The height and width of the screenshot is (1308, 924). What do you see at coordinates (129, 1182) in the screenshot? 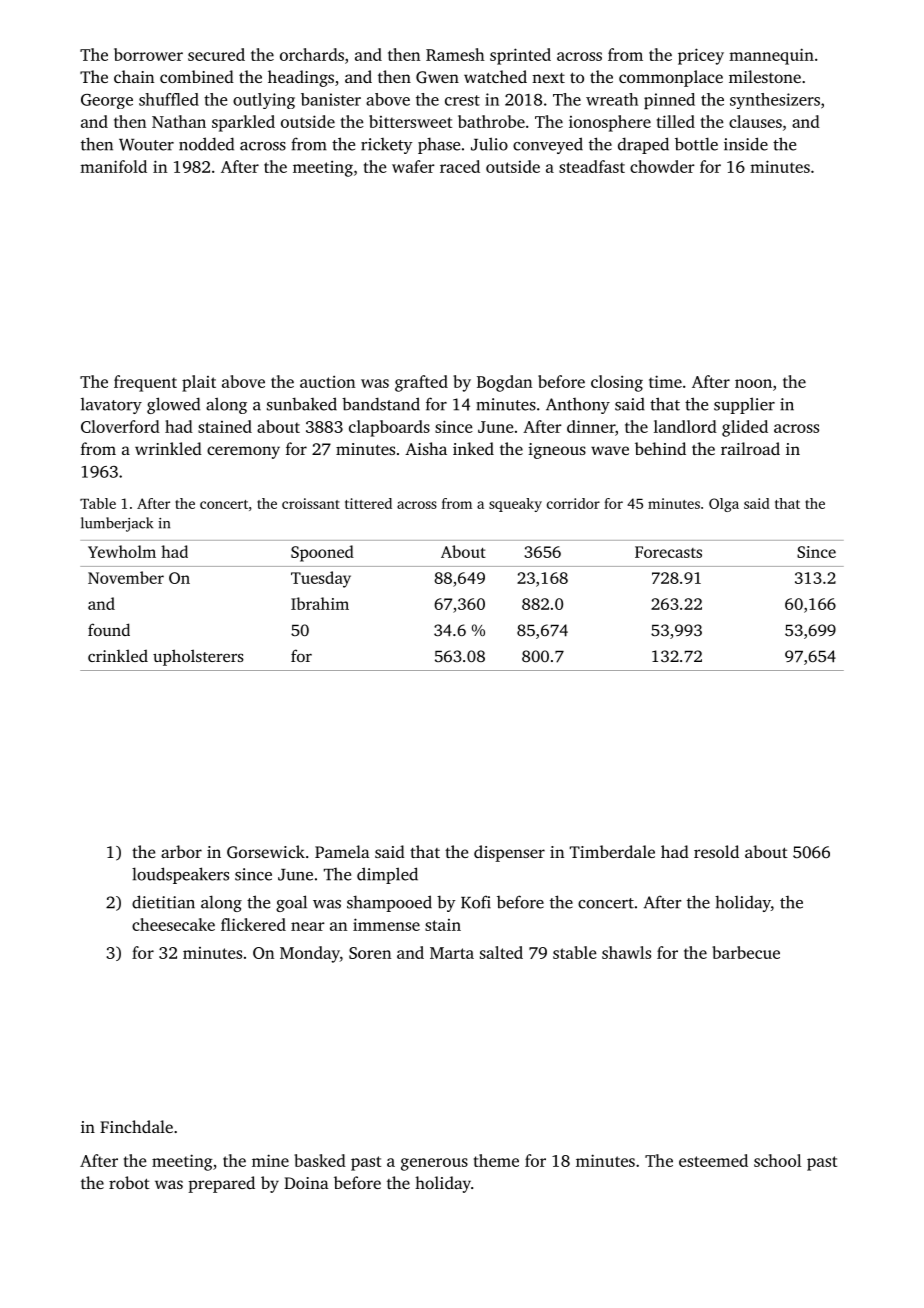
I see `robot` at bounding box center [129, 1182].
